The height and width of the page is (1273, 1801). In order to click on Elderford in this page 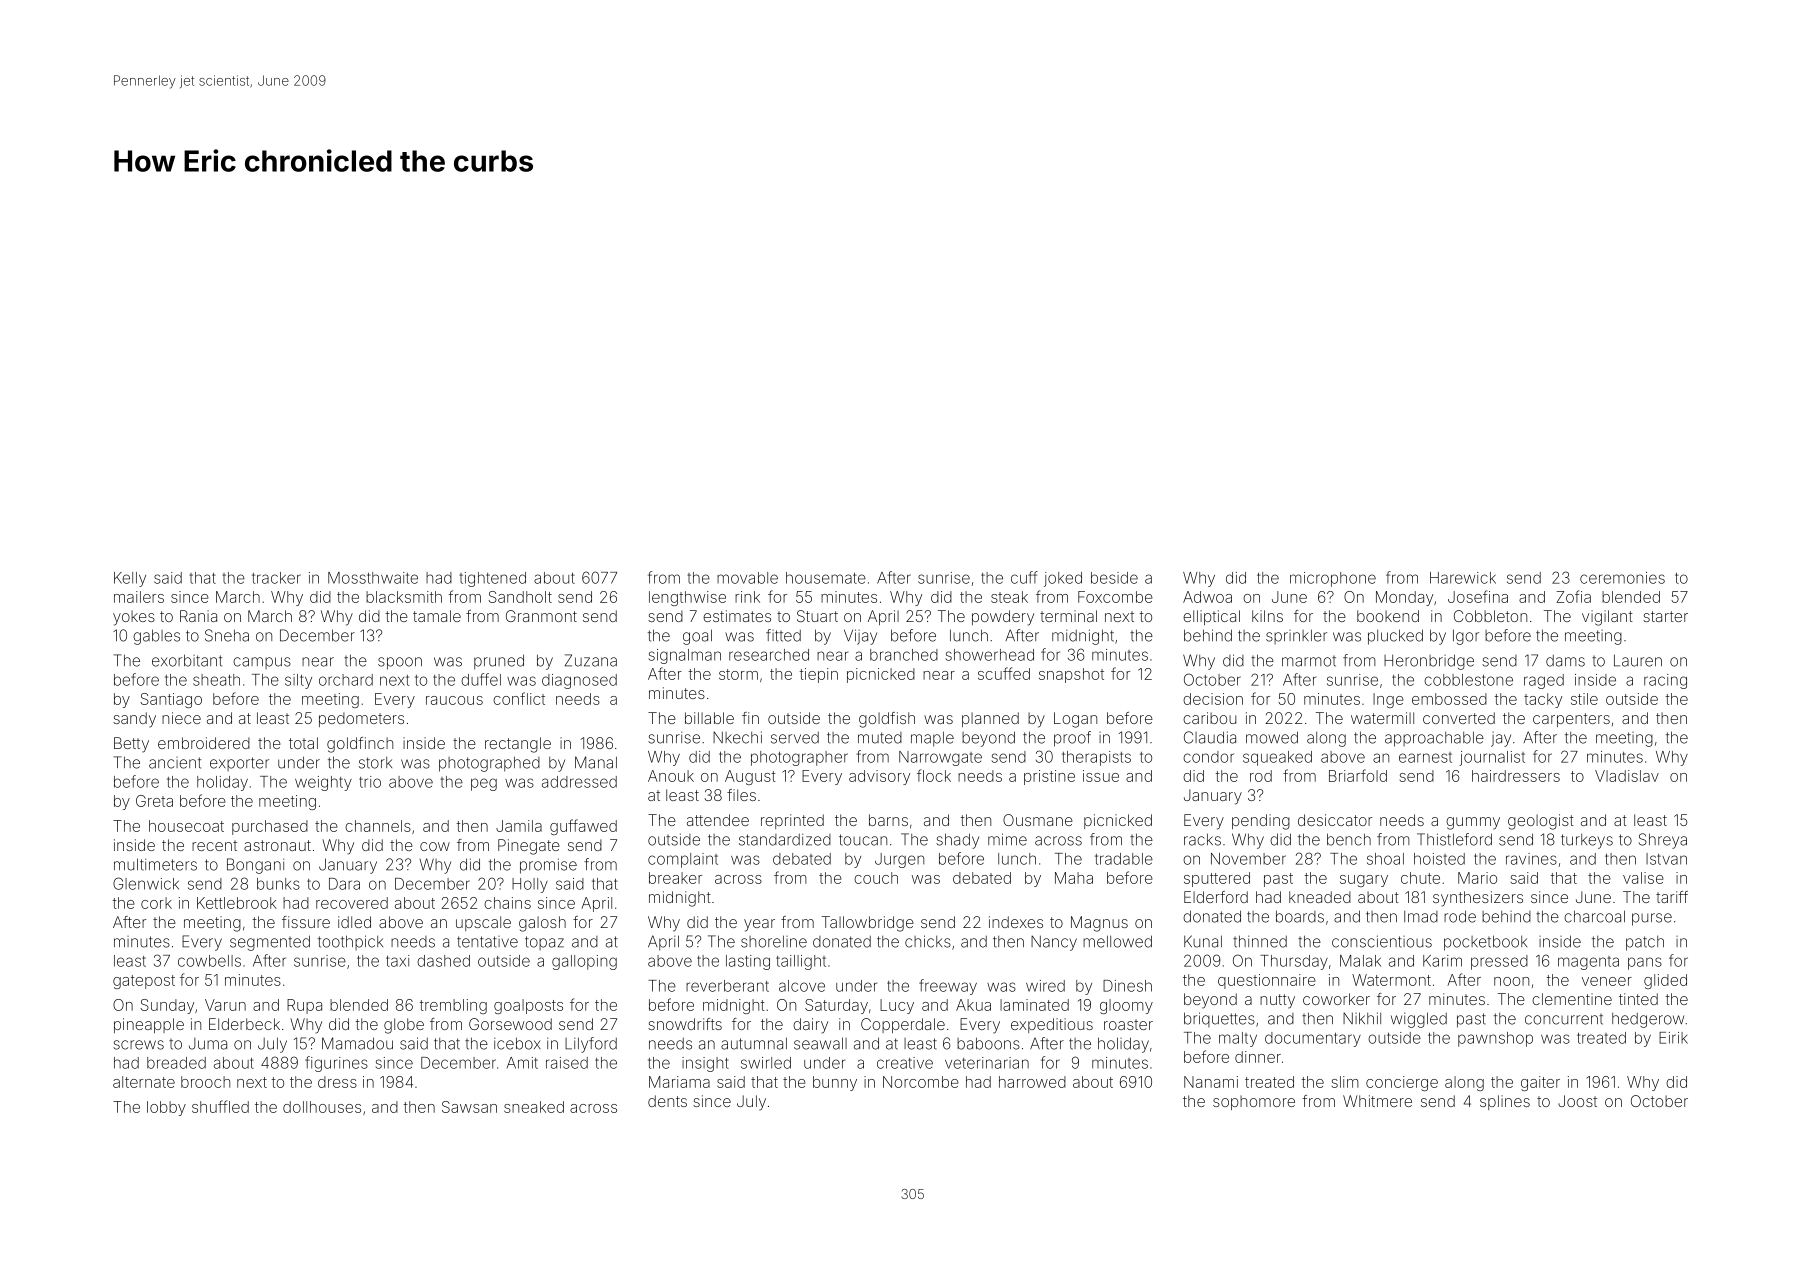, I will do `click(1216, 897)`.
